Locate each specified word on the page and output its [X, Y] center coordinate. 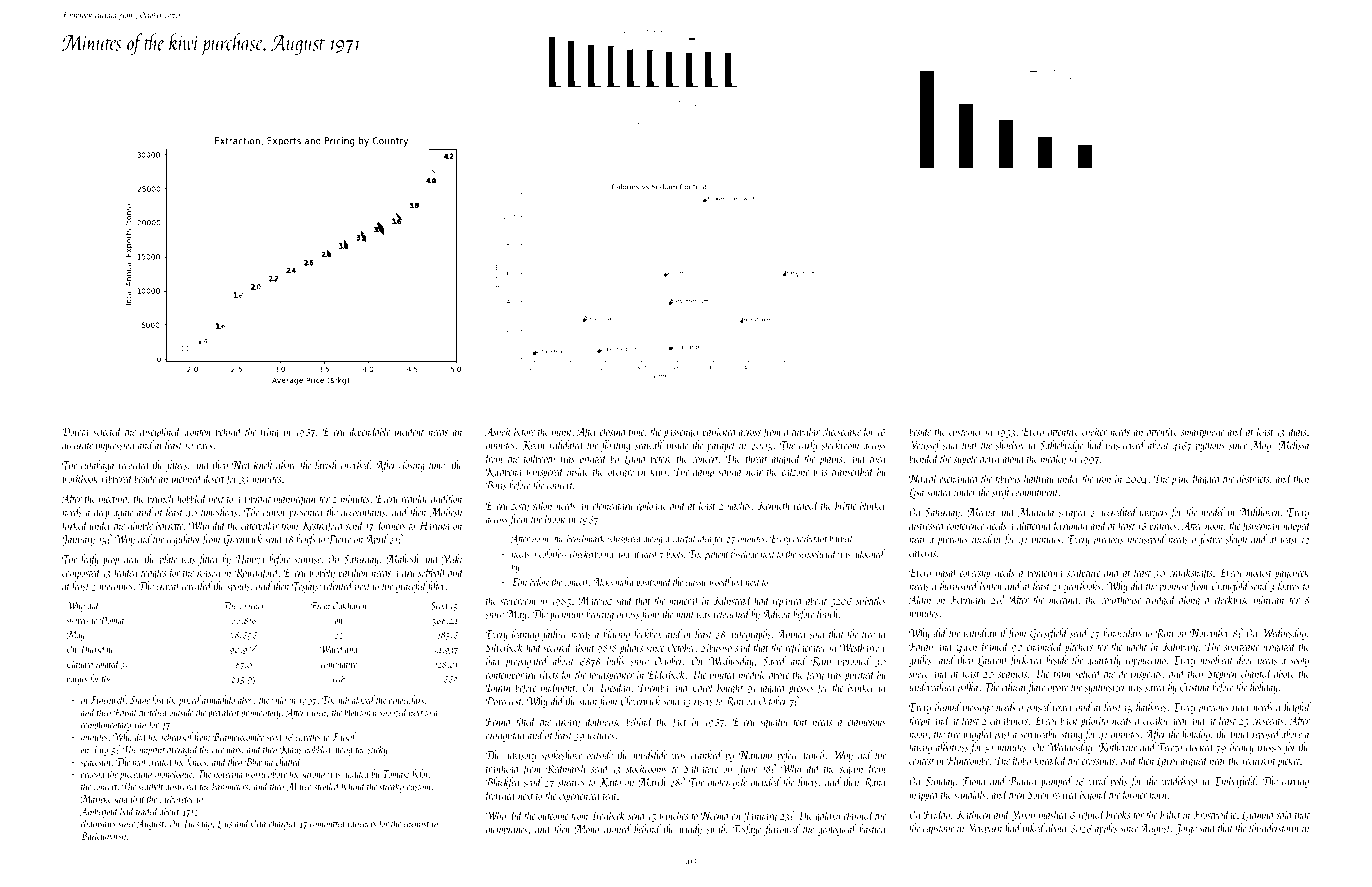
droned [617, 829]
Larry [1167, 762]
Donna [112, 620]
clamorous [867, 721]
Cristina [1194, 687]
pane [1180, 481]
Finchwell [108, 699]
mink [562, 431]
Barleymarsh [103, 836]
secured [557, 647]
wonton [197, 433]
